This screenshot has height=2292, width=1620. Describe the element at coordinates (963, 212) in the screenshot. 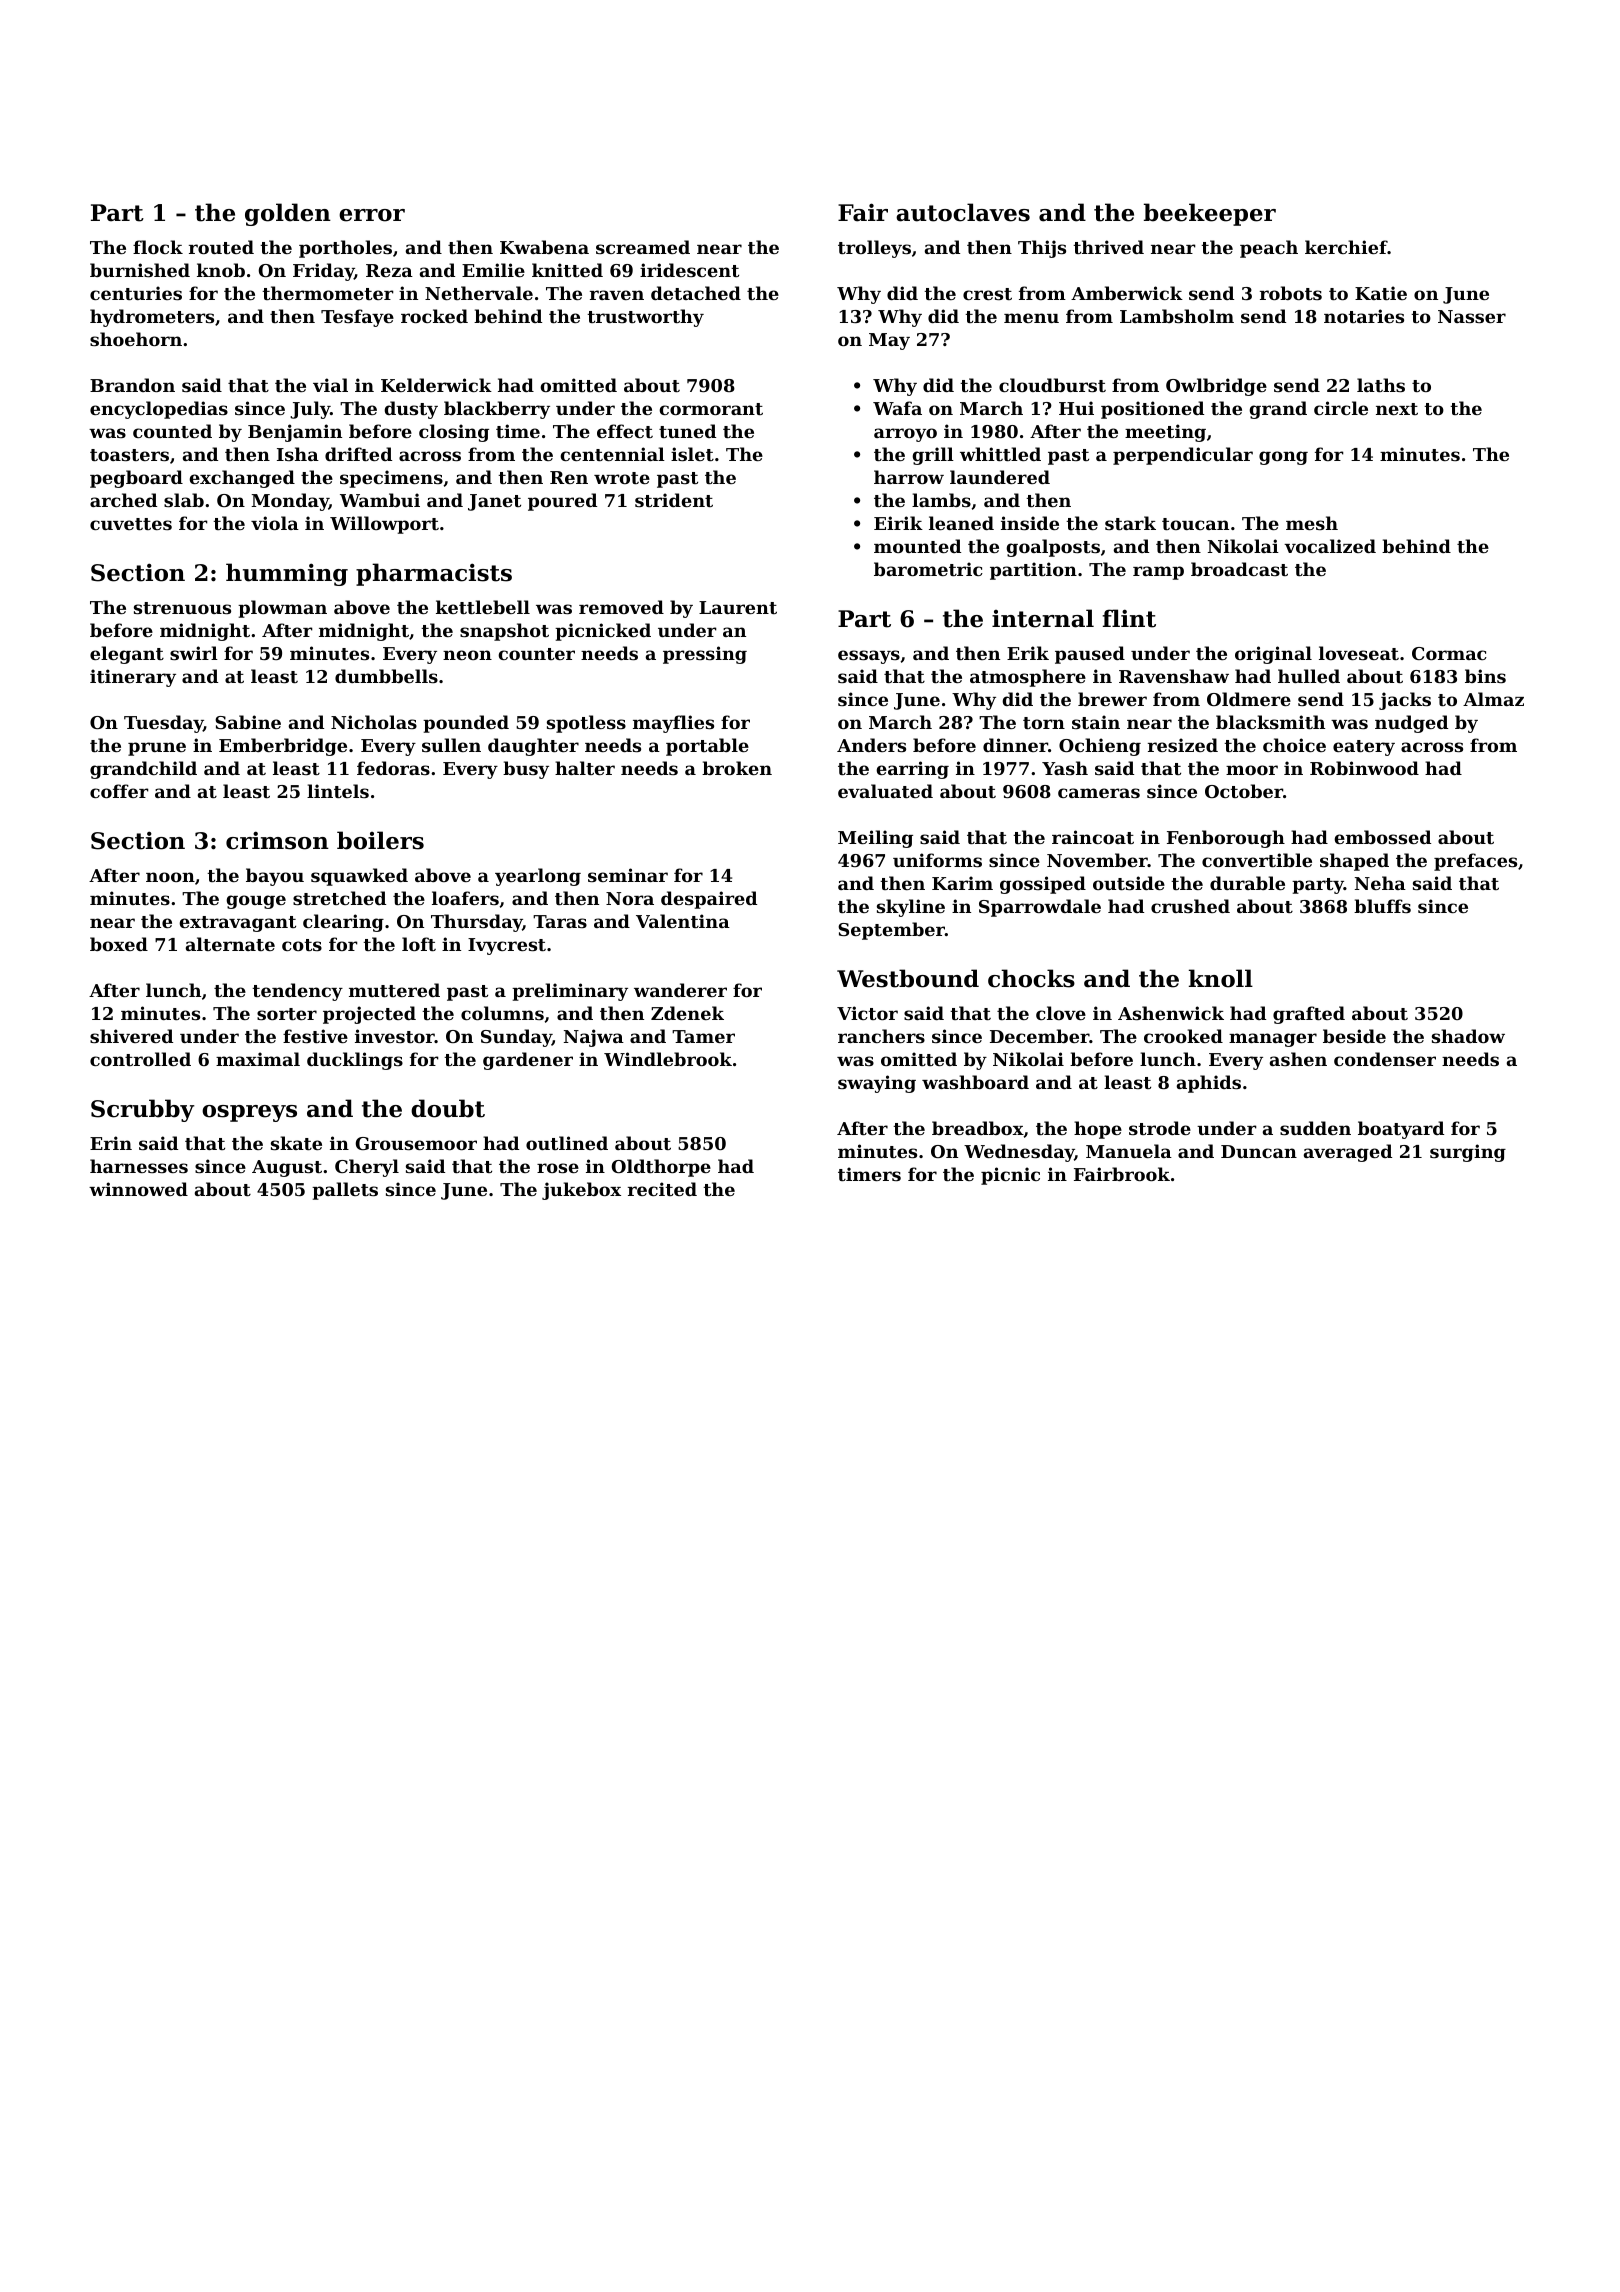

I see `autoclaves` at that location.
